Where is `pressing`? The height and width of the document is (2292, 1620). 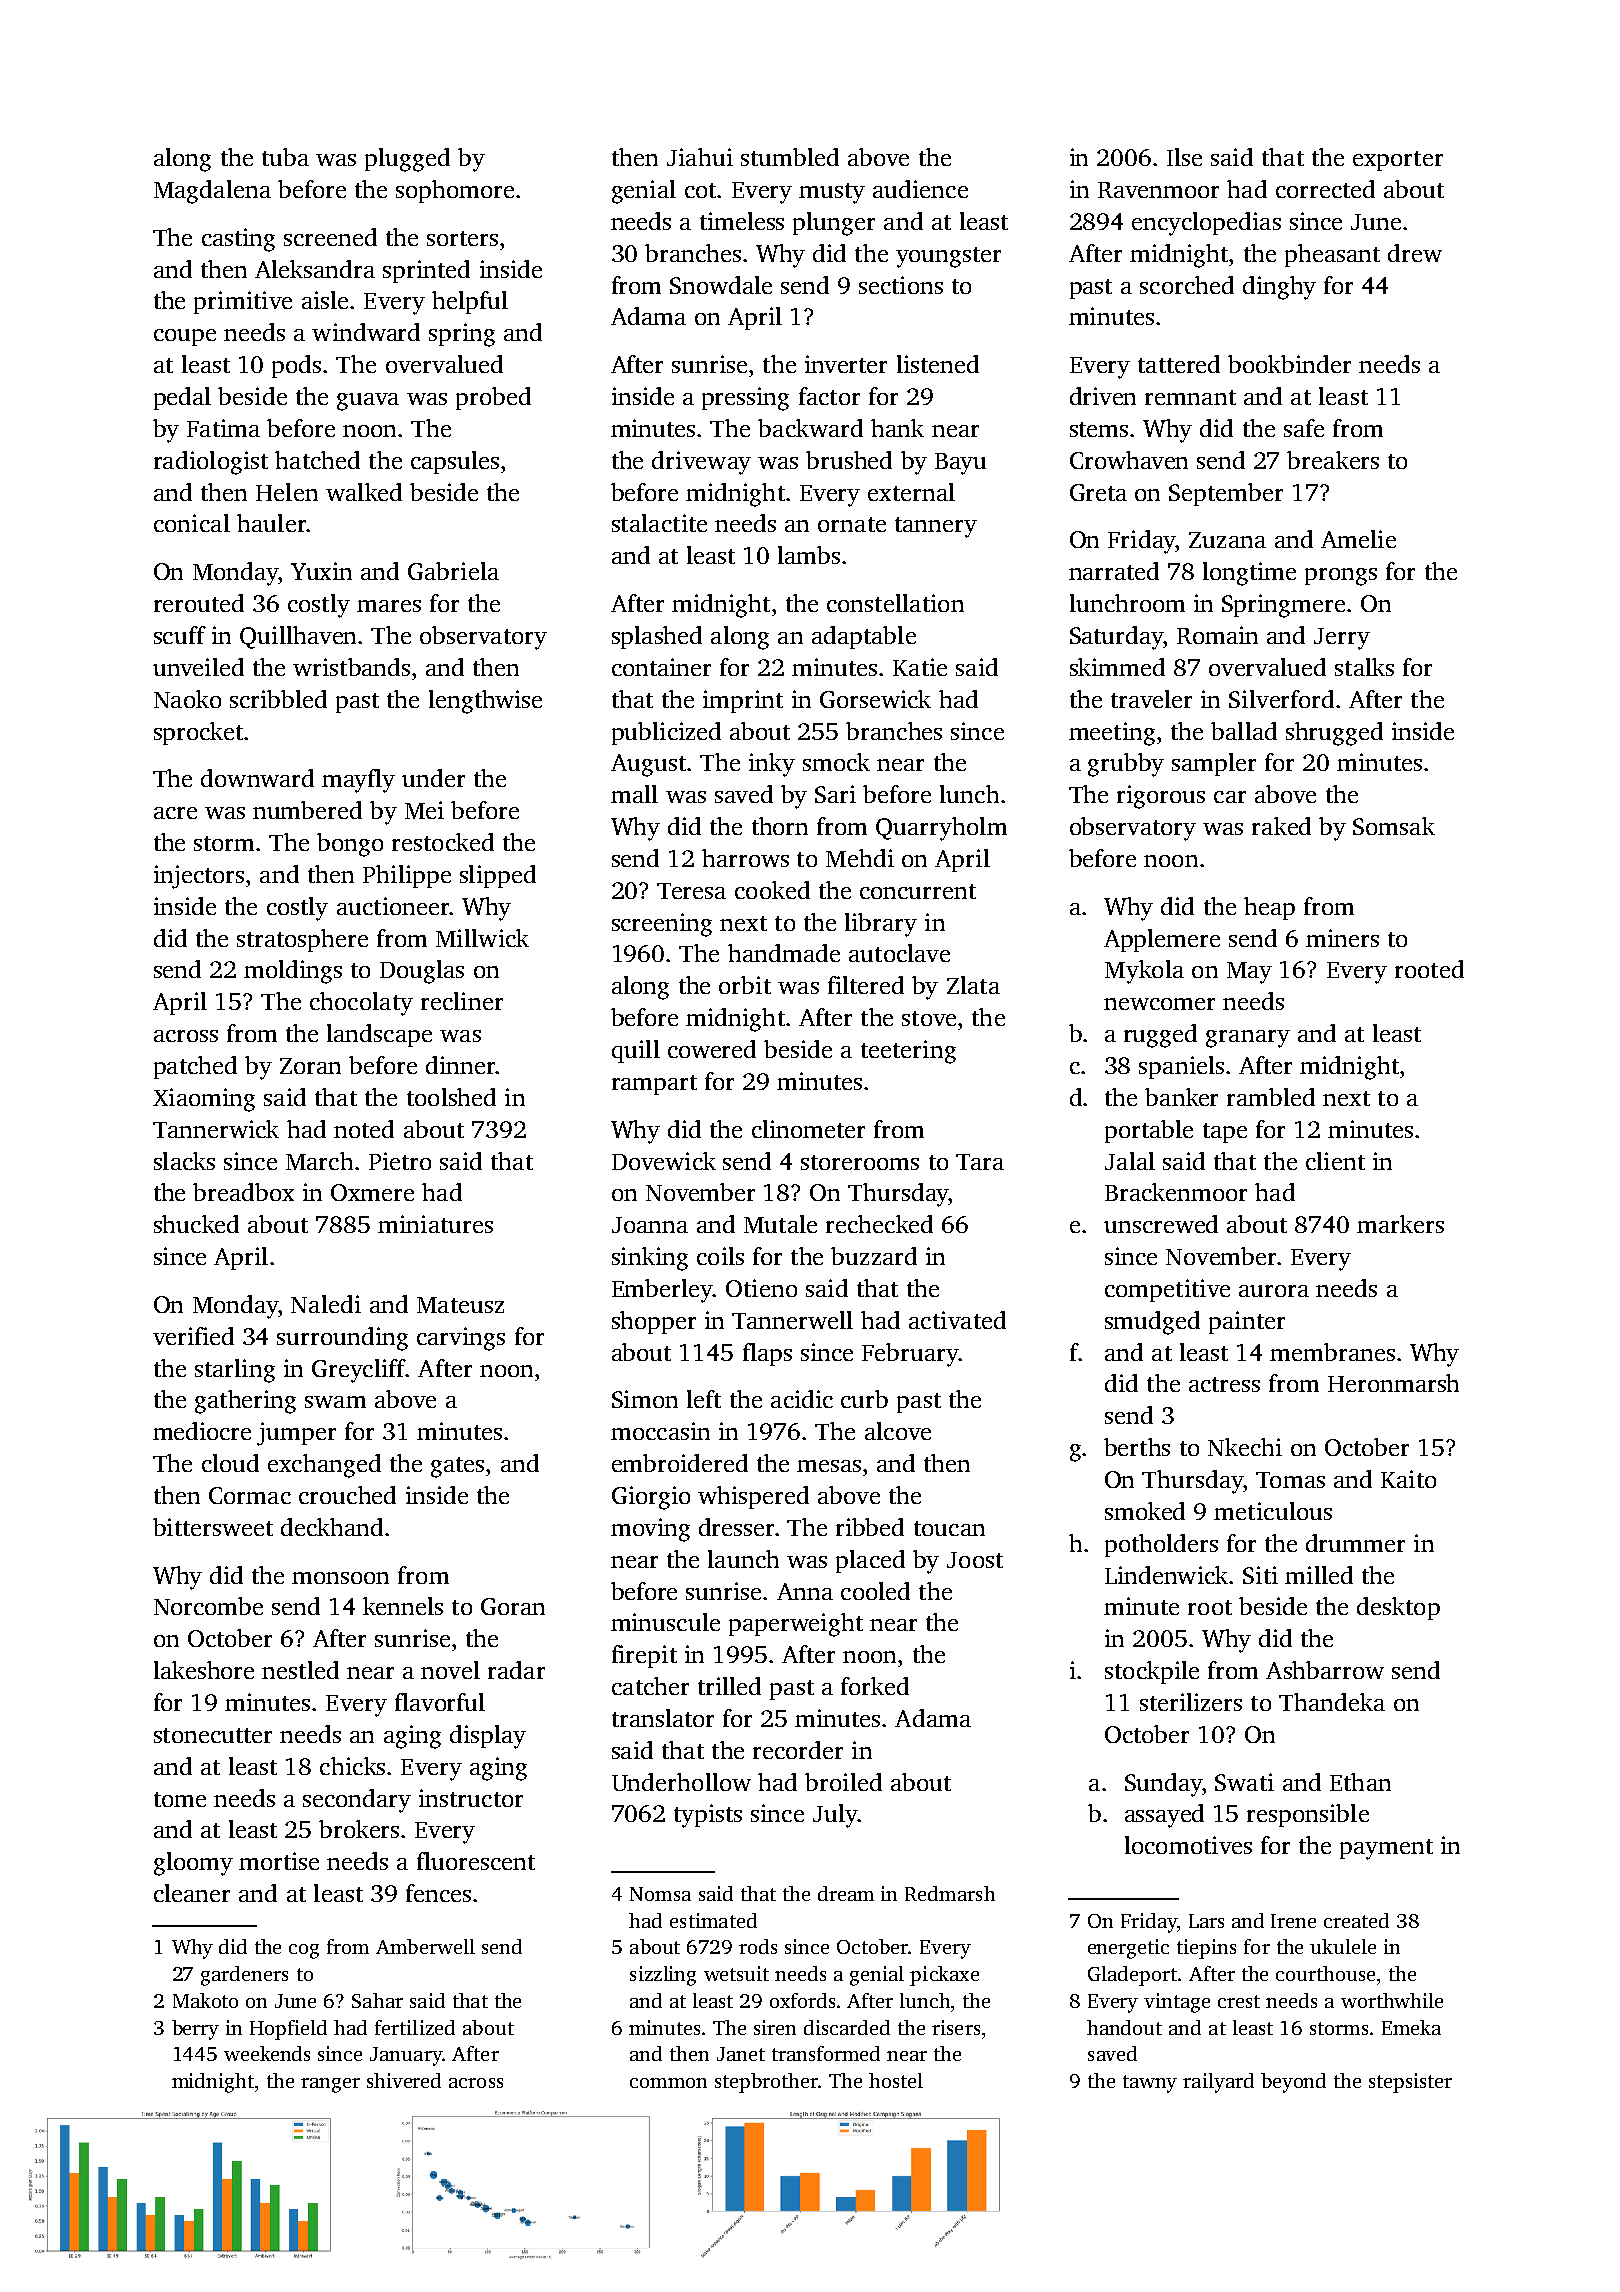
pressing is located at coordinates (745, 399).
